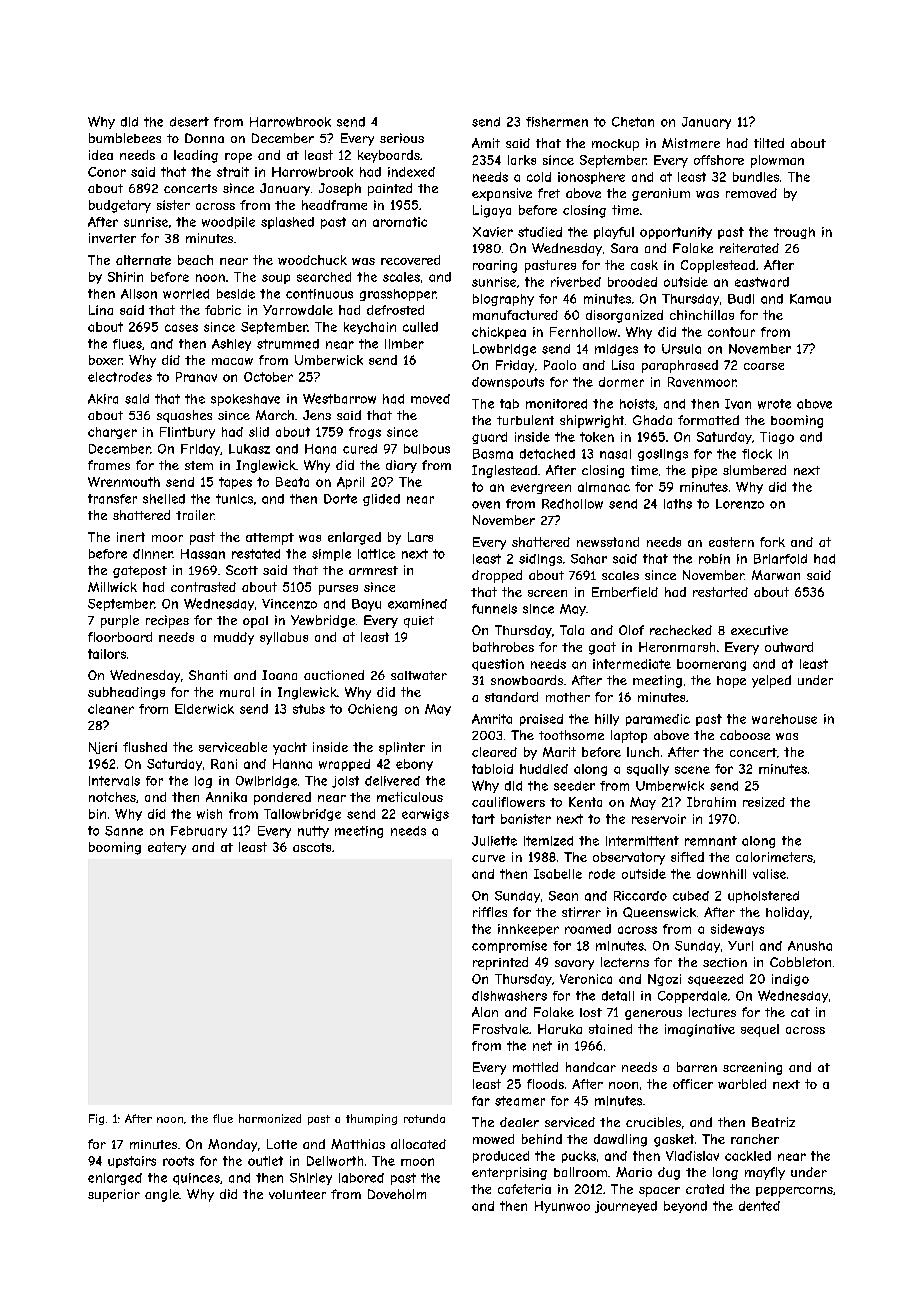  Describe the element at coordinates (297, 1194) in the document. I see `volunteer` at that location.
